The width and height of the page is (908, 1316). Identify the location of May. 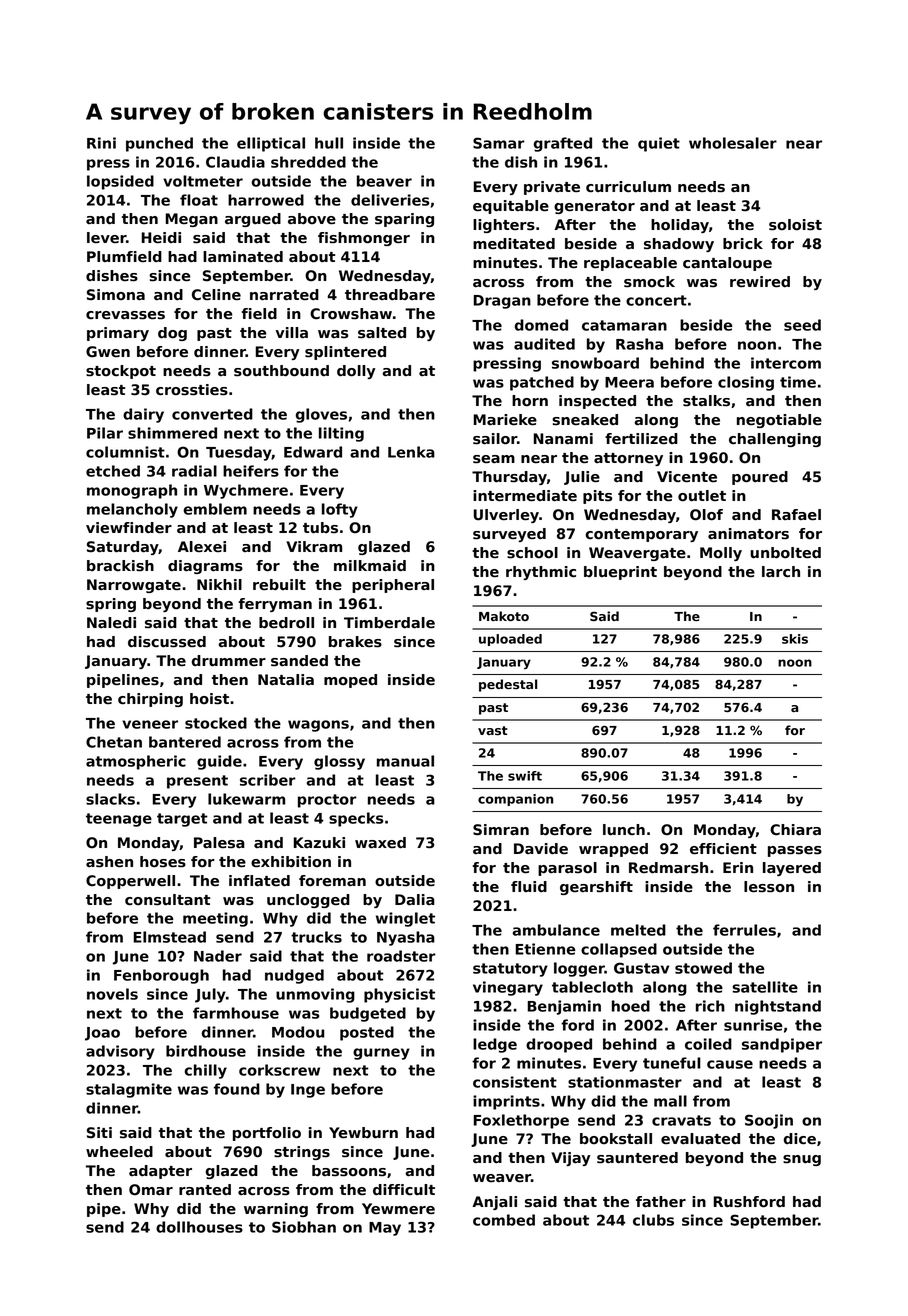
(385, 1229).
